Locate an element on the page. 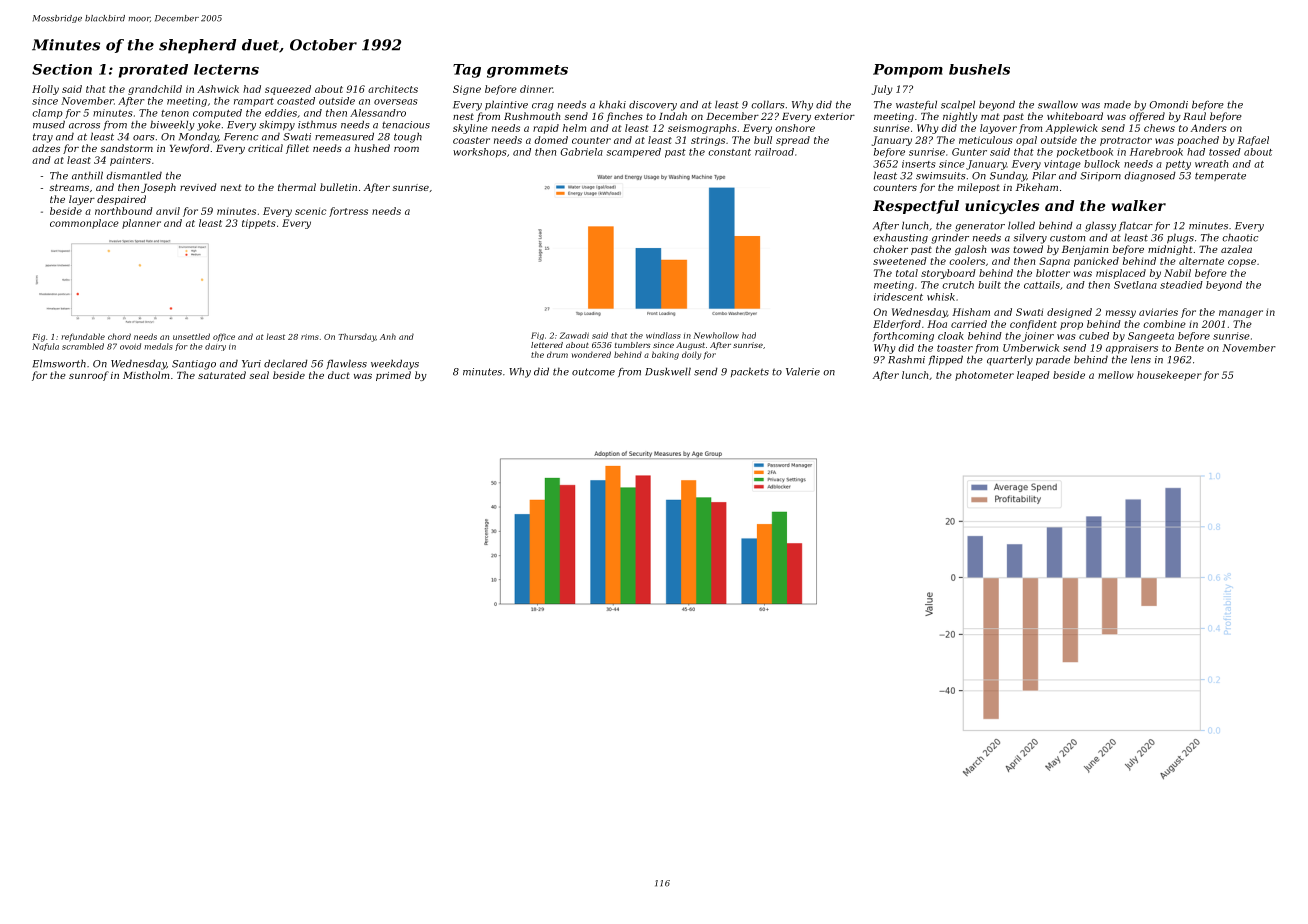 The height and width of the image is (924, 1308). grommets is located at coordinates (527, 71).
